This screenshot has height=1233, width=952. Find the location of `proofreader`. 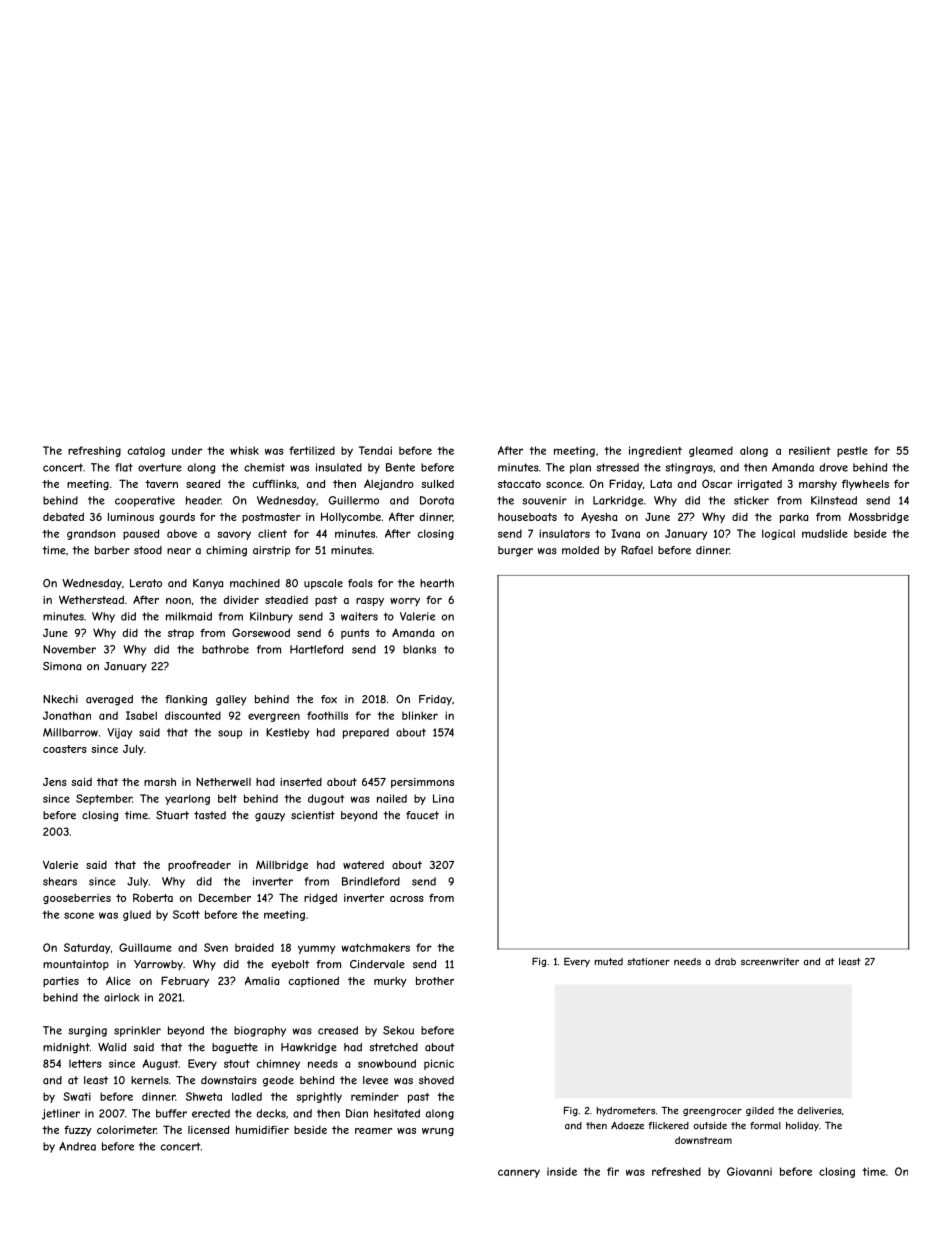

proofreader is located at coordinates (199, 865).
